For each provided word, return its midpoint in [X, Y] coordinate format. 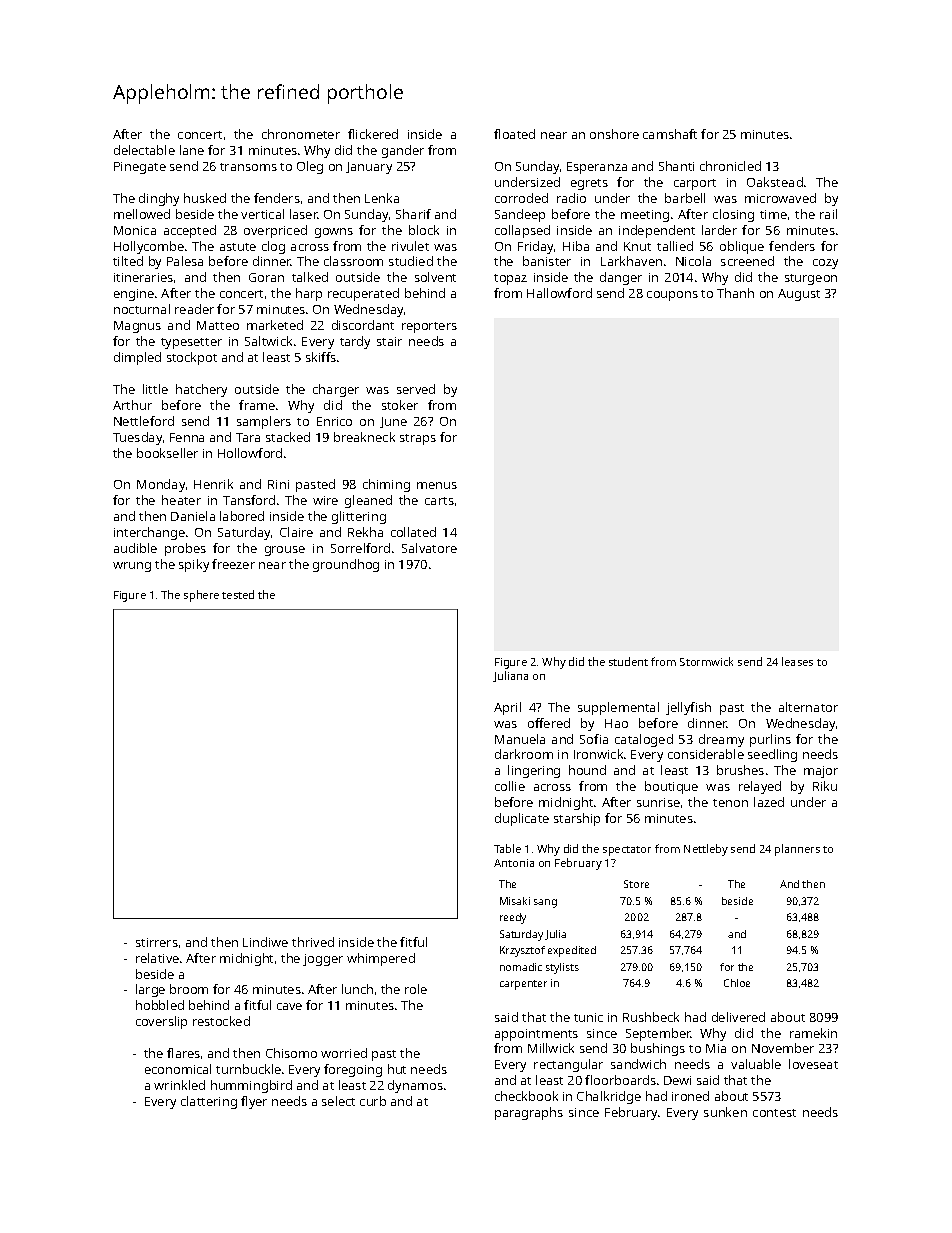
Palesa [185, 261]
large [150, 990]
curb [373, 1101]
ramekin [813, 1033]
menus [437, 485]
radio [571, 198]
